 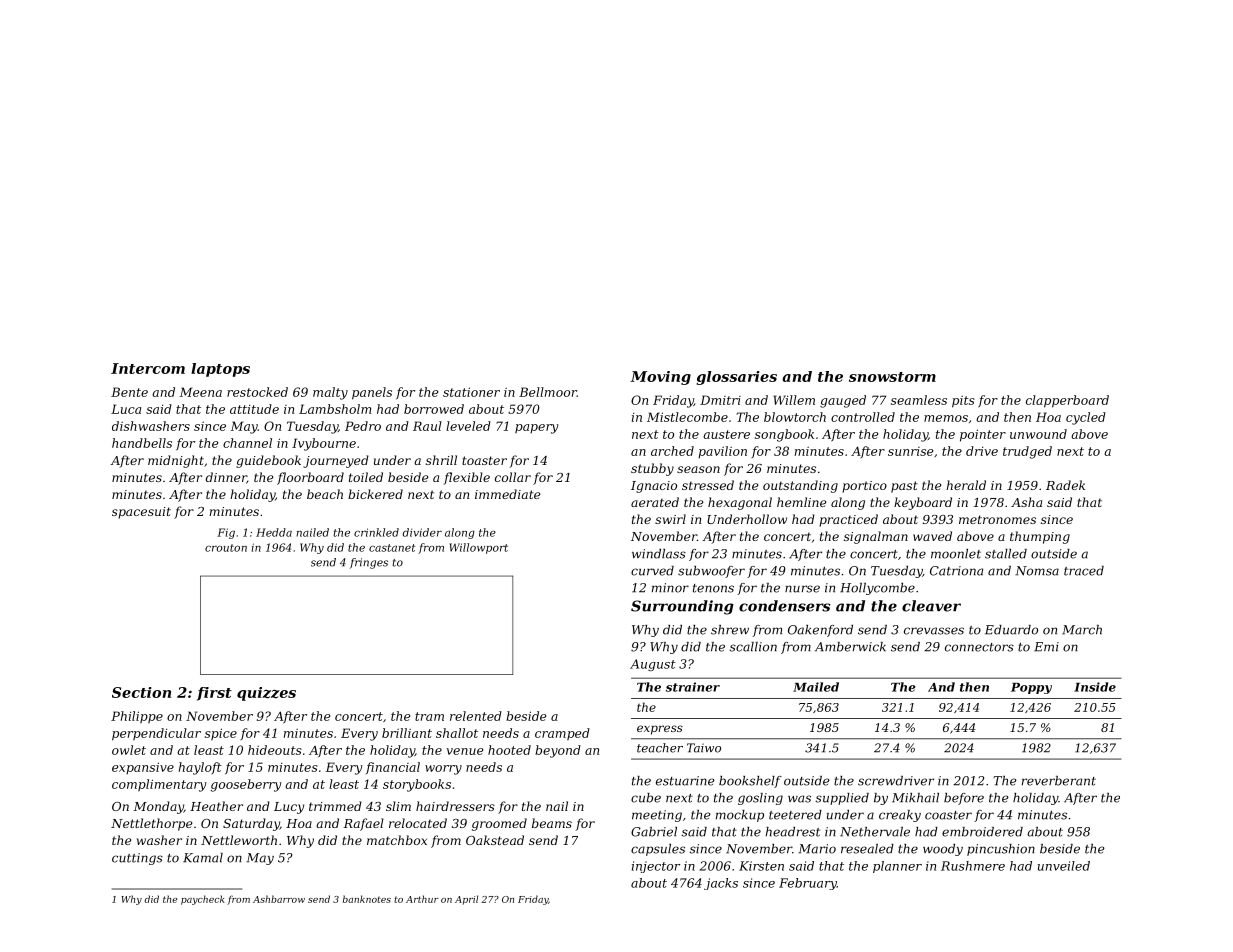 What do you see at coordinates (722, 452) in the screenshot?
I see `pavilion` at bounding box center [722, 452].
